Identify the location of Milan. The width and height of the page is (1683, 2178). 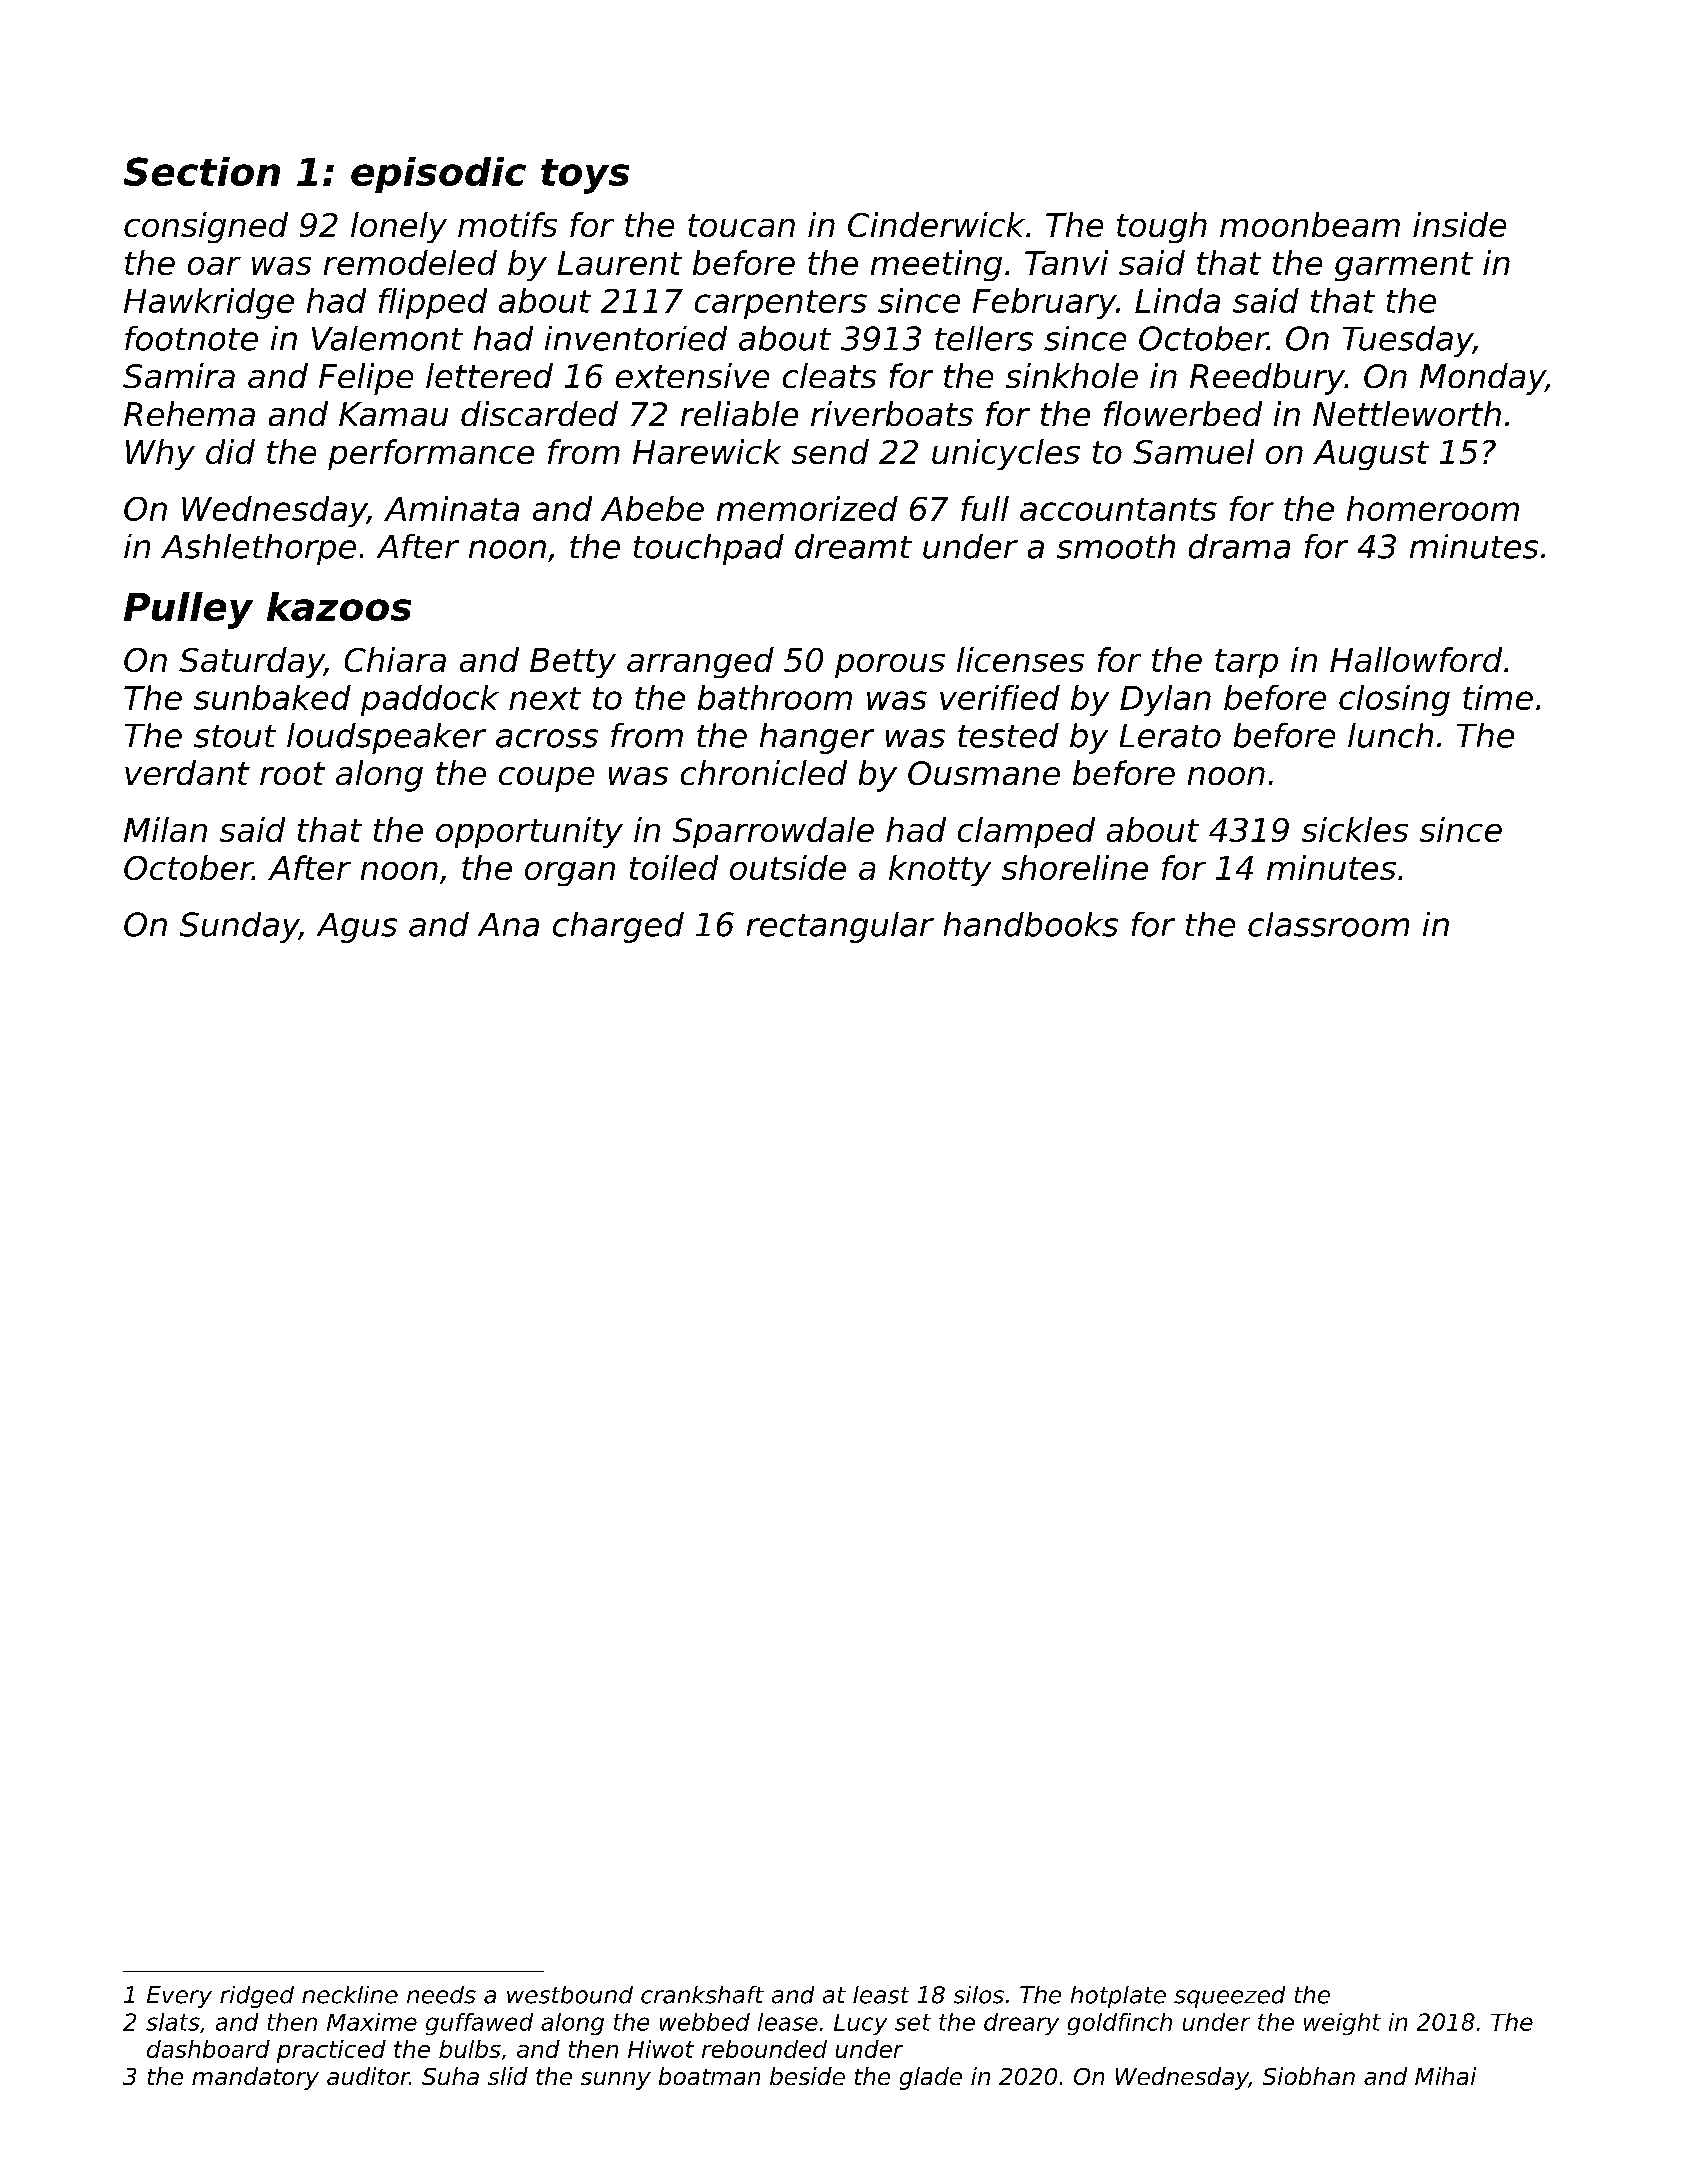
(165, 829).
